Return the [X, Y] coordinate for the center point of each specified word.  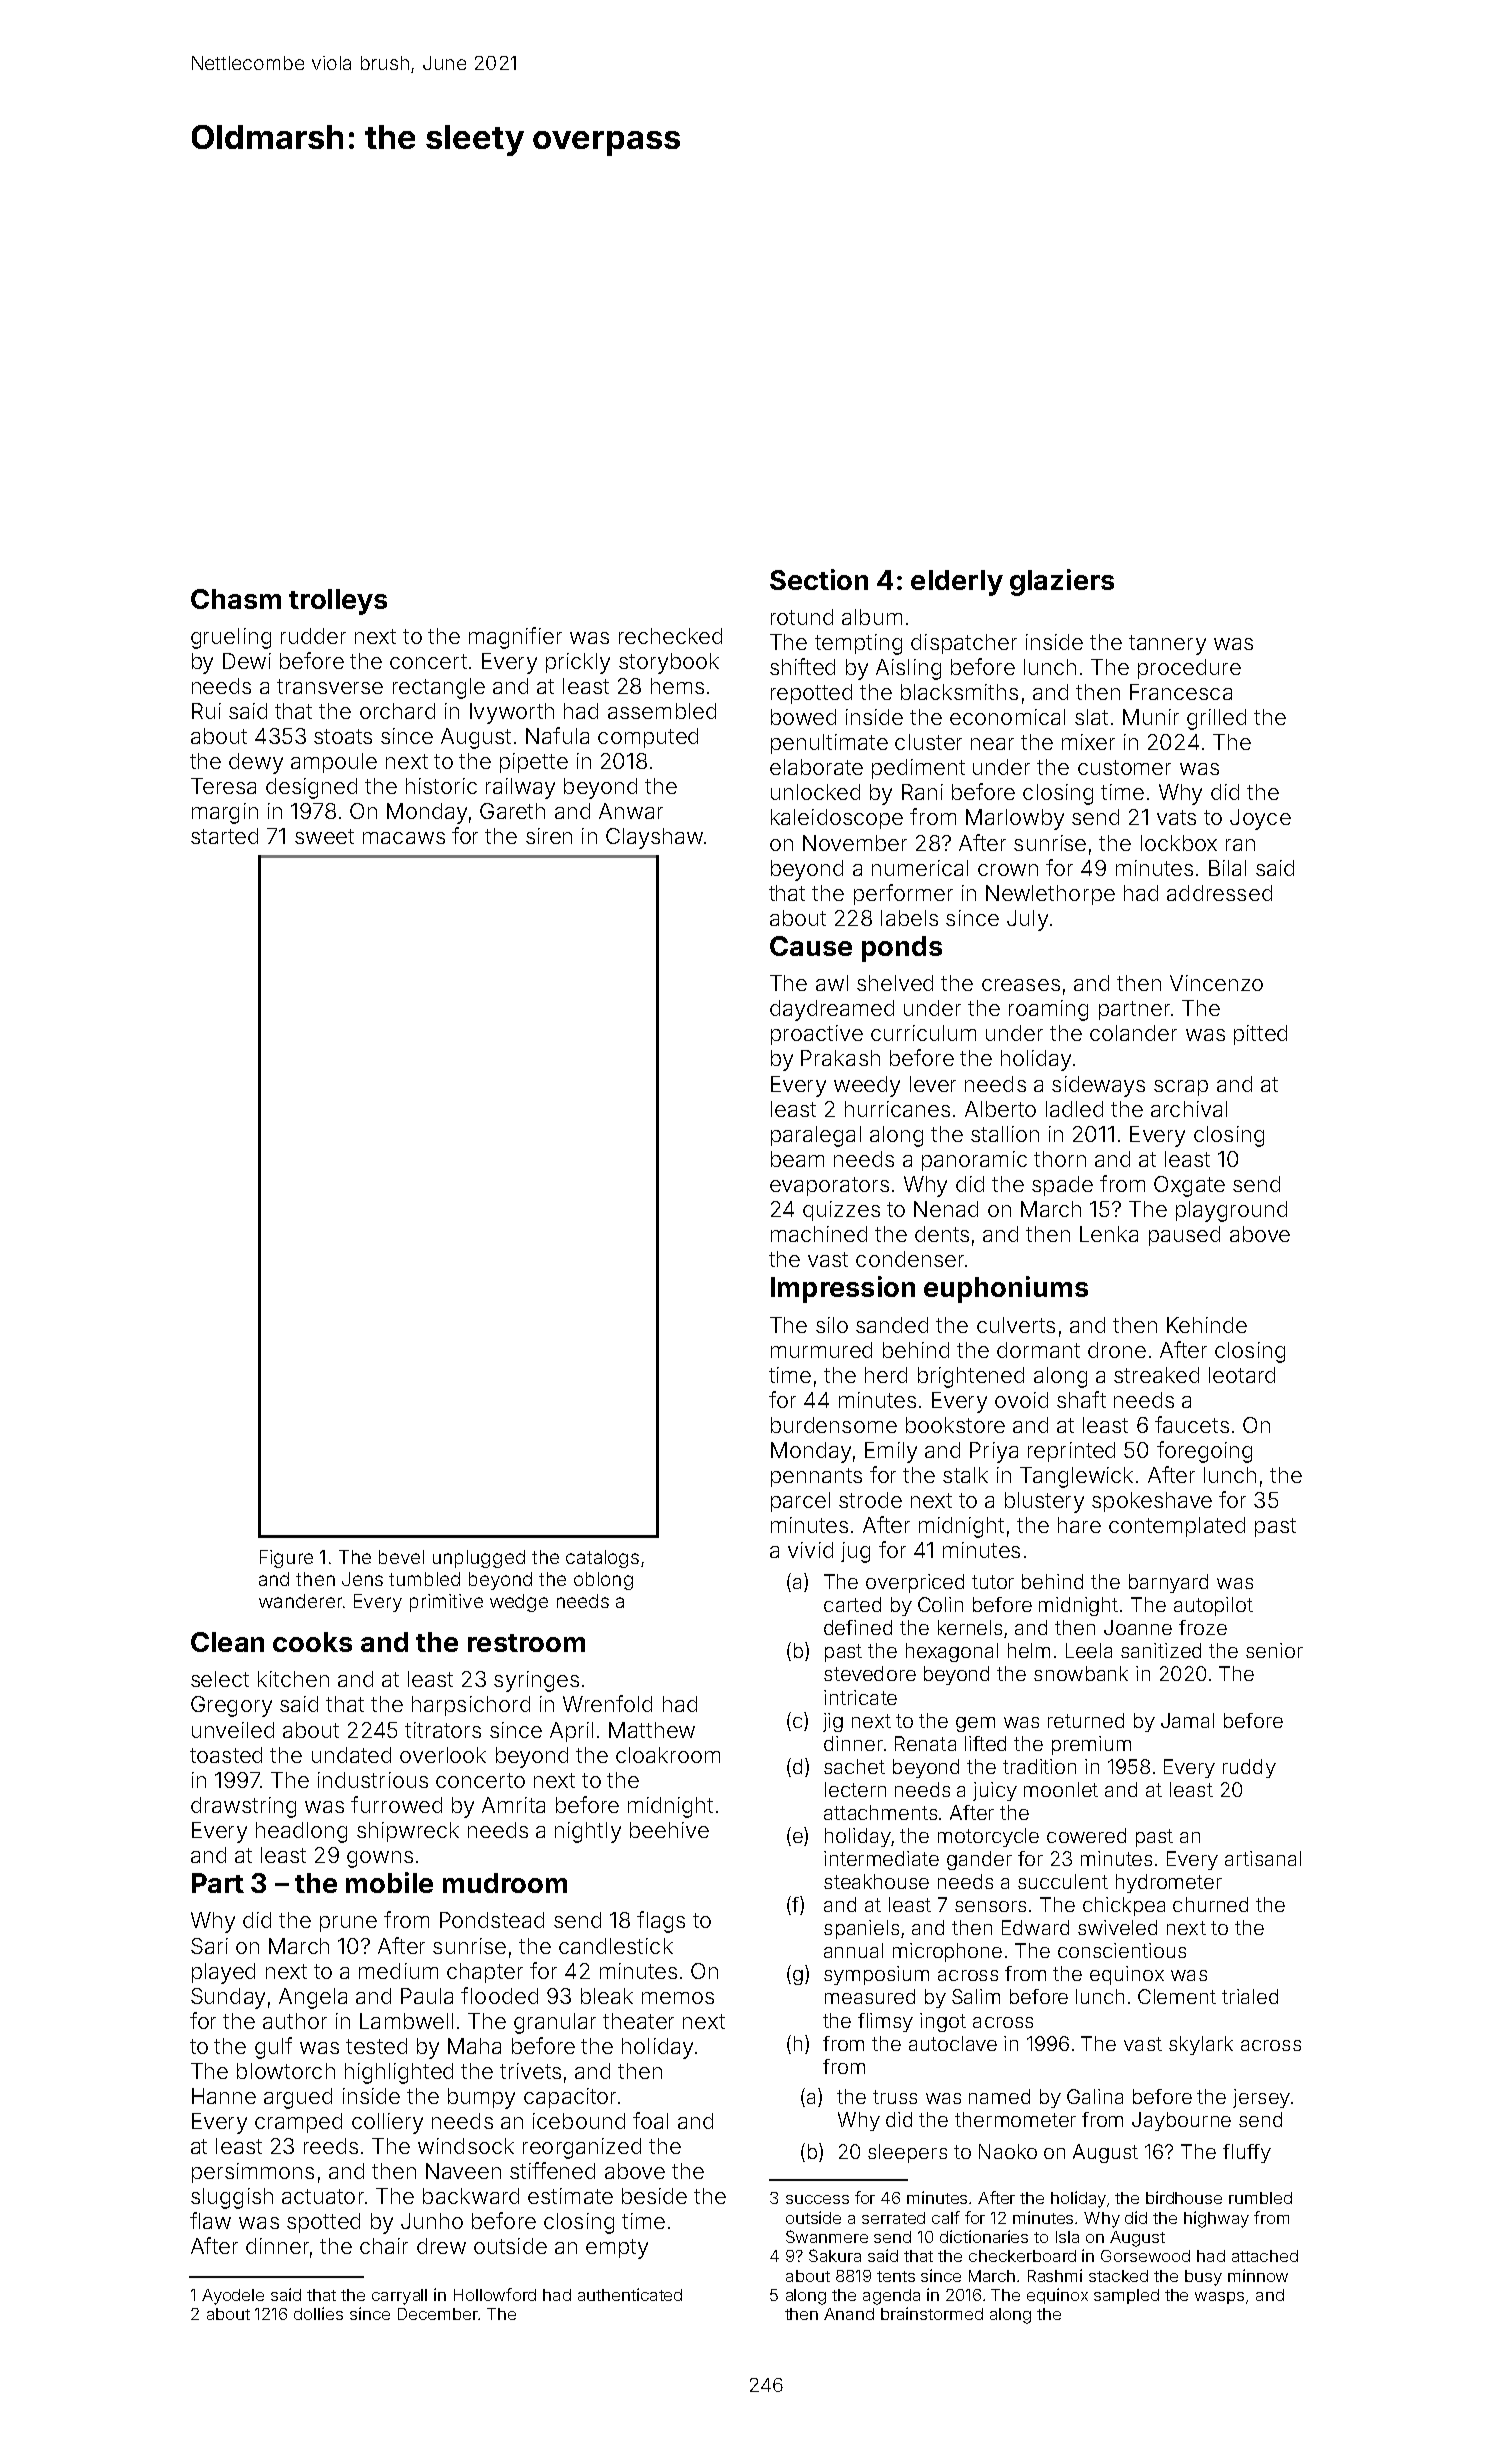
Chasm [236, 599]
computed [648, 738]
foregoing [1204, 1452]
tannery [1167, 645]
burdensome [834, 1425]
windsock [466, 2146]
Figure [286, 1559]
